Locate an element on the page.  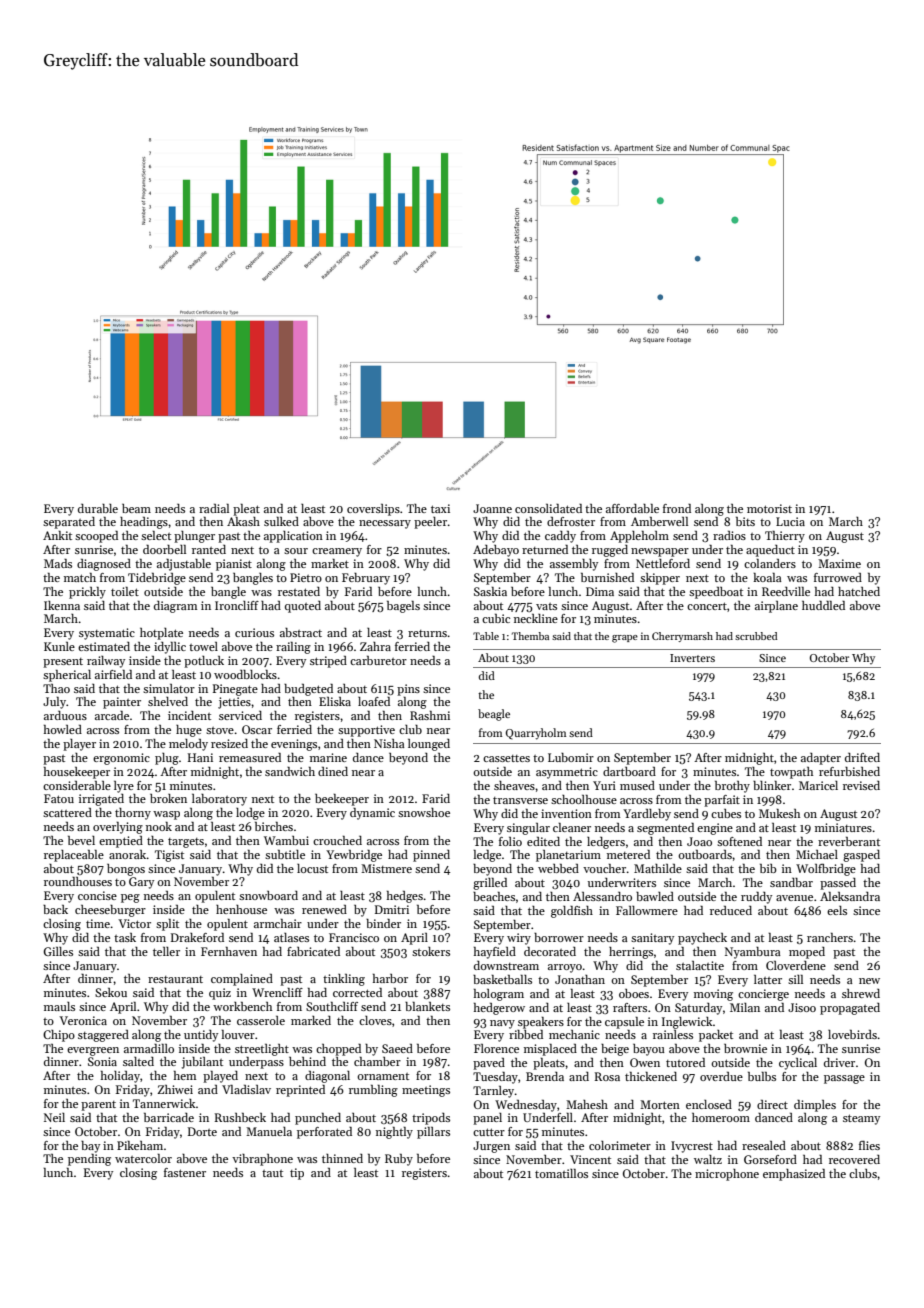
Dmitri is located at coordinates (392, 909).
